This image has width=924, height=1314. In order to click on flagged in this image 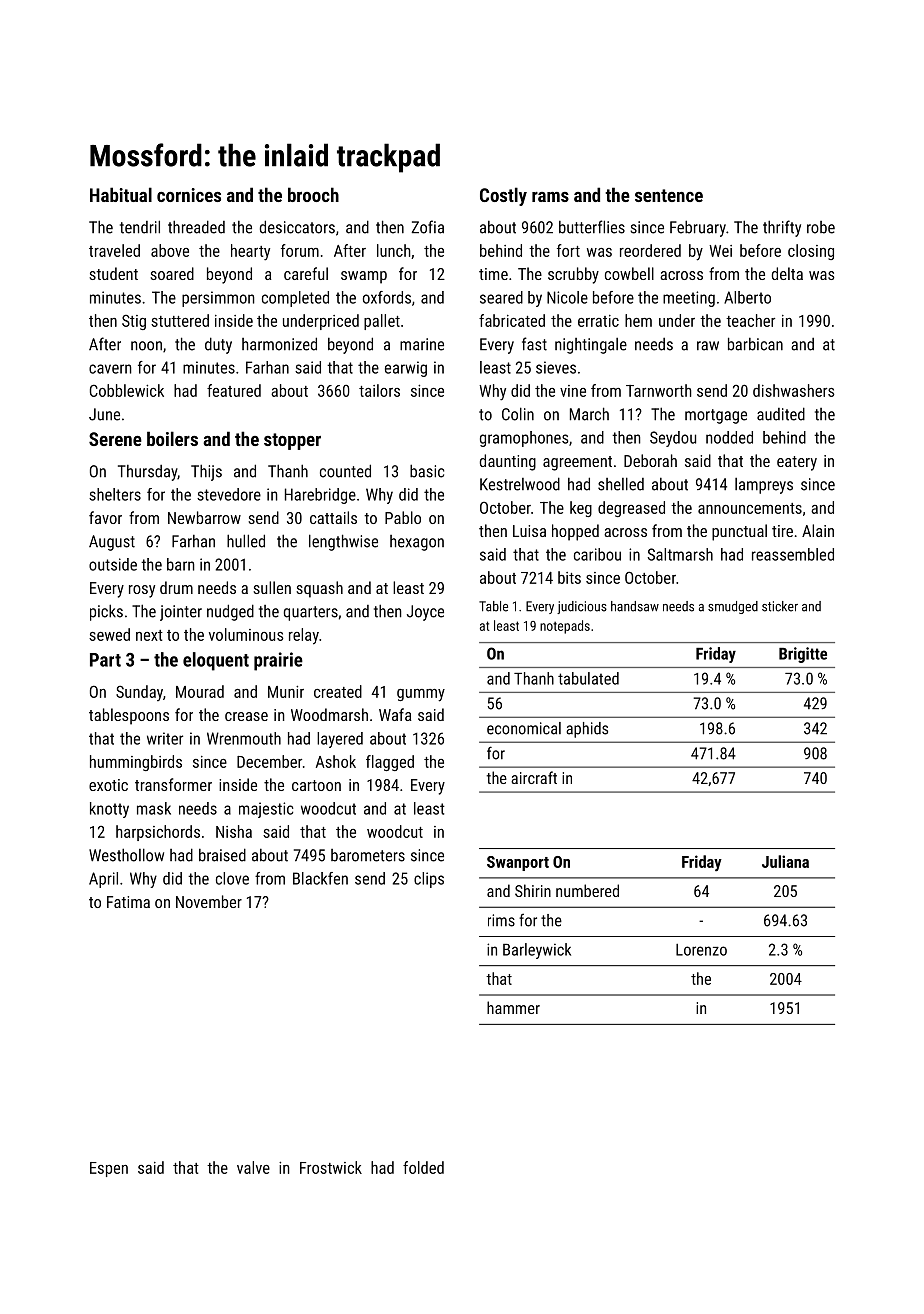, I will do `click(390, 763)`.
